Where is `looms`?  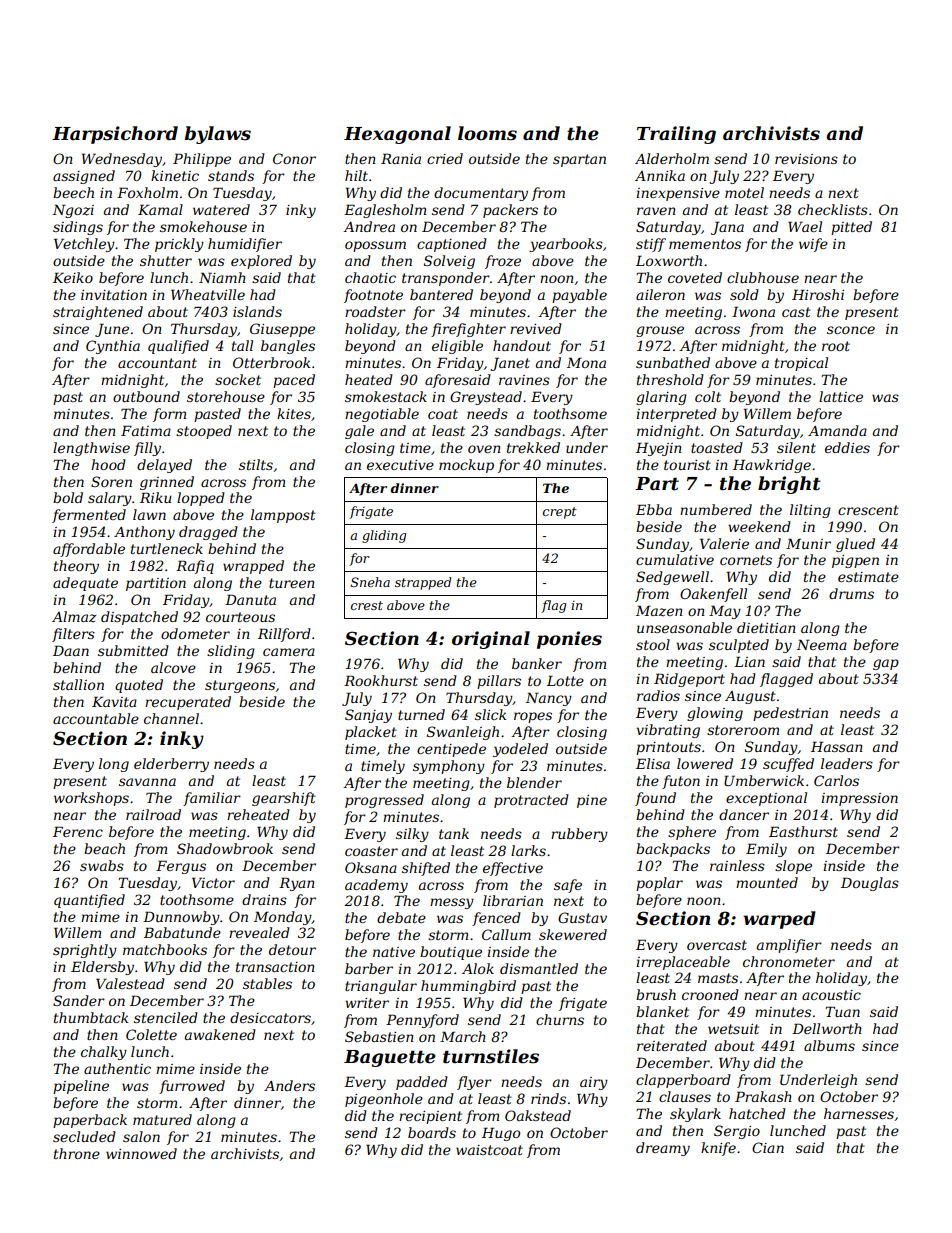 looms is located at coordinates (487, 133).
